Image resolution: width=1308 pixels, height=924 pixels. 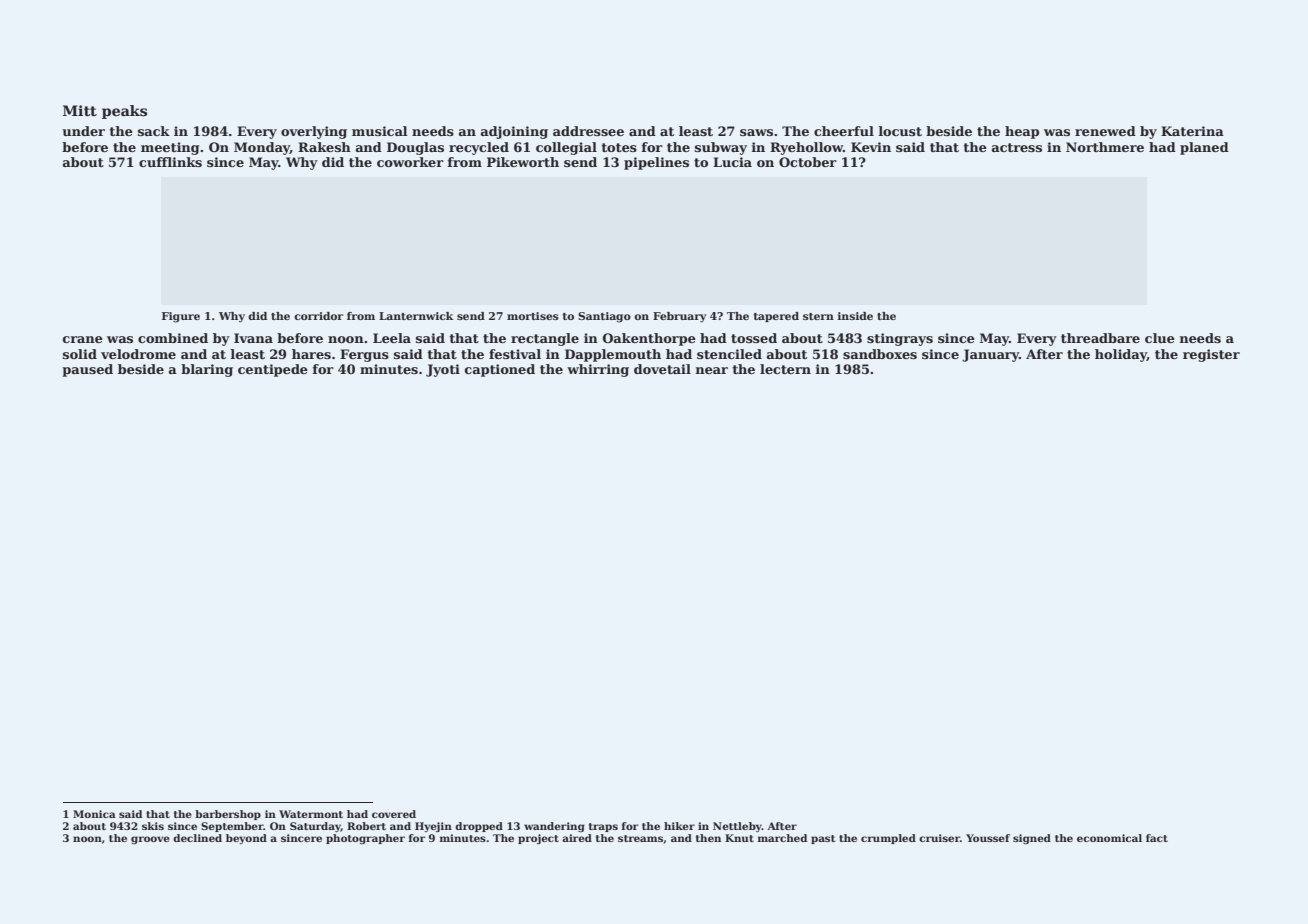 What do you see at coordinates (181, 317) in the page?
I see `Figure` at bounding box center [181, 317].
